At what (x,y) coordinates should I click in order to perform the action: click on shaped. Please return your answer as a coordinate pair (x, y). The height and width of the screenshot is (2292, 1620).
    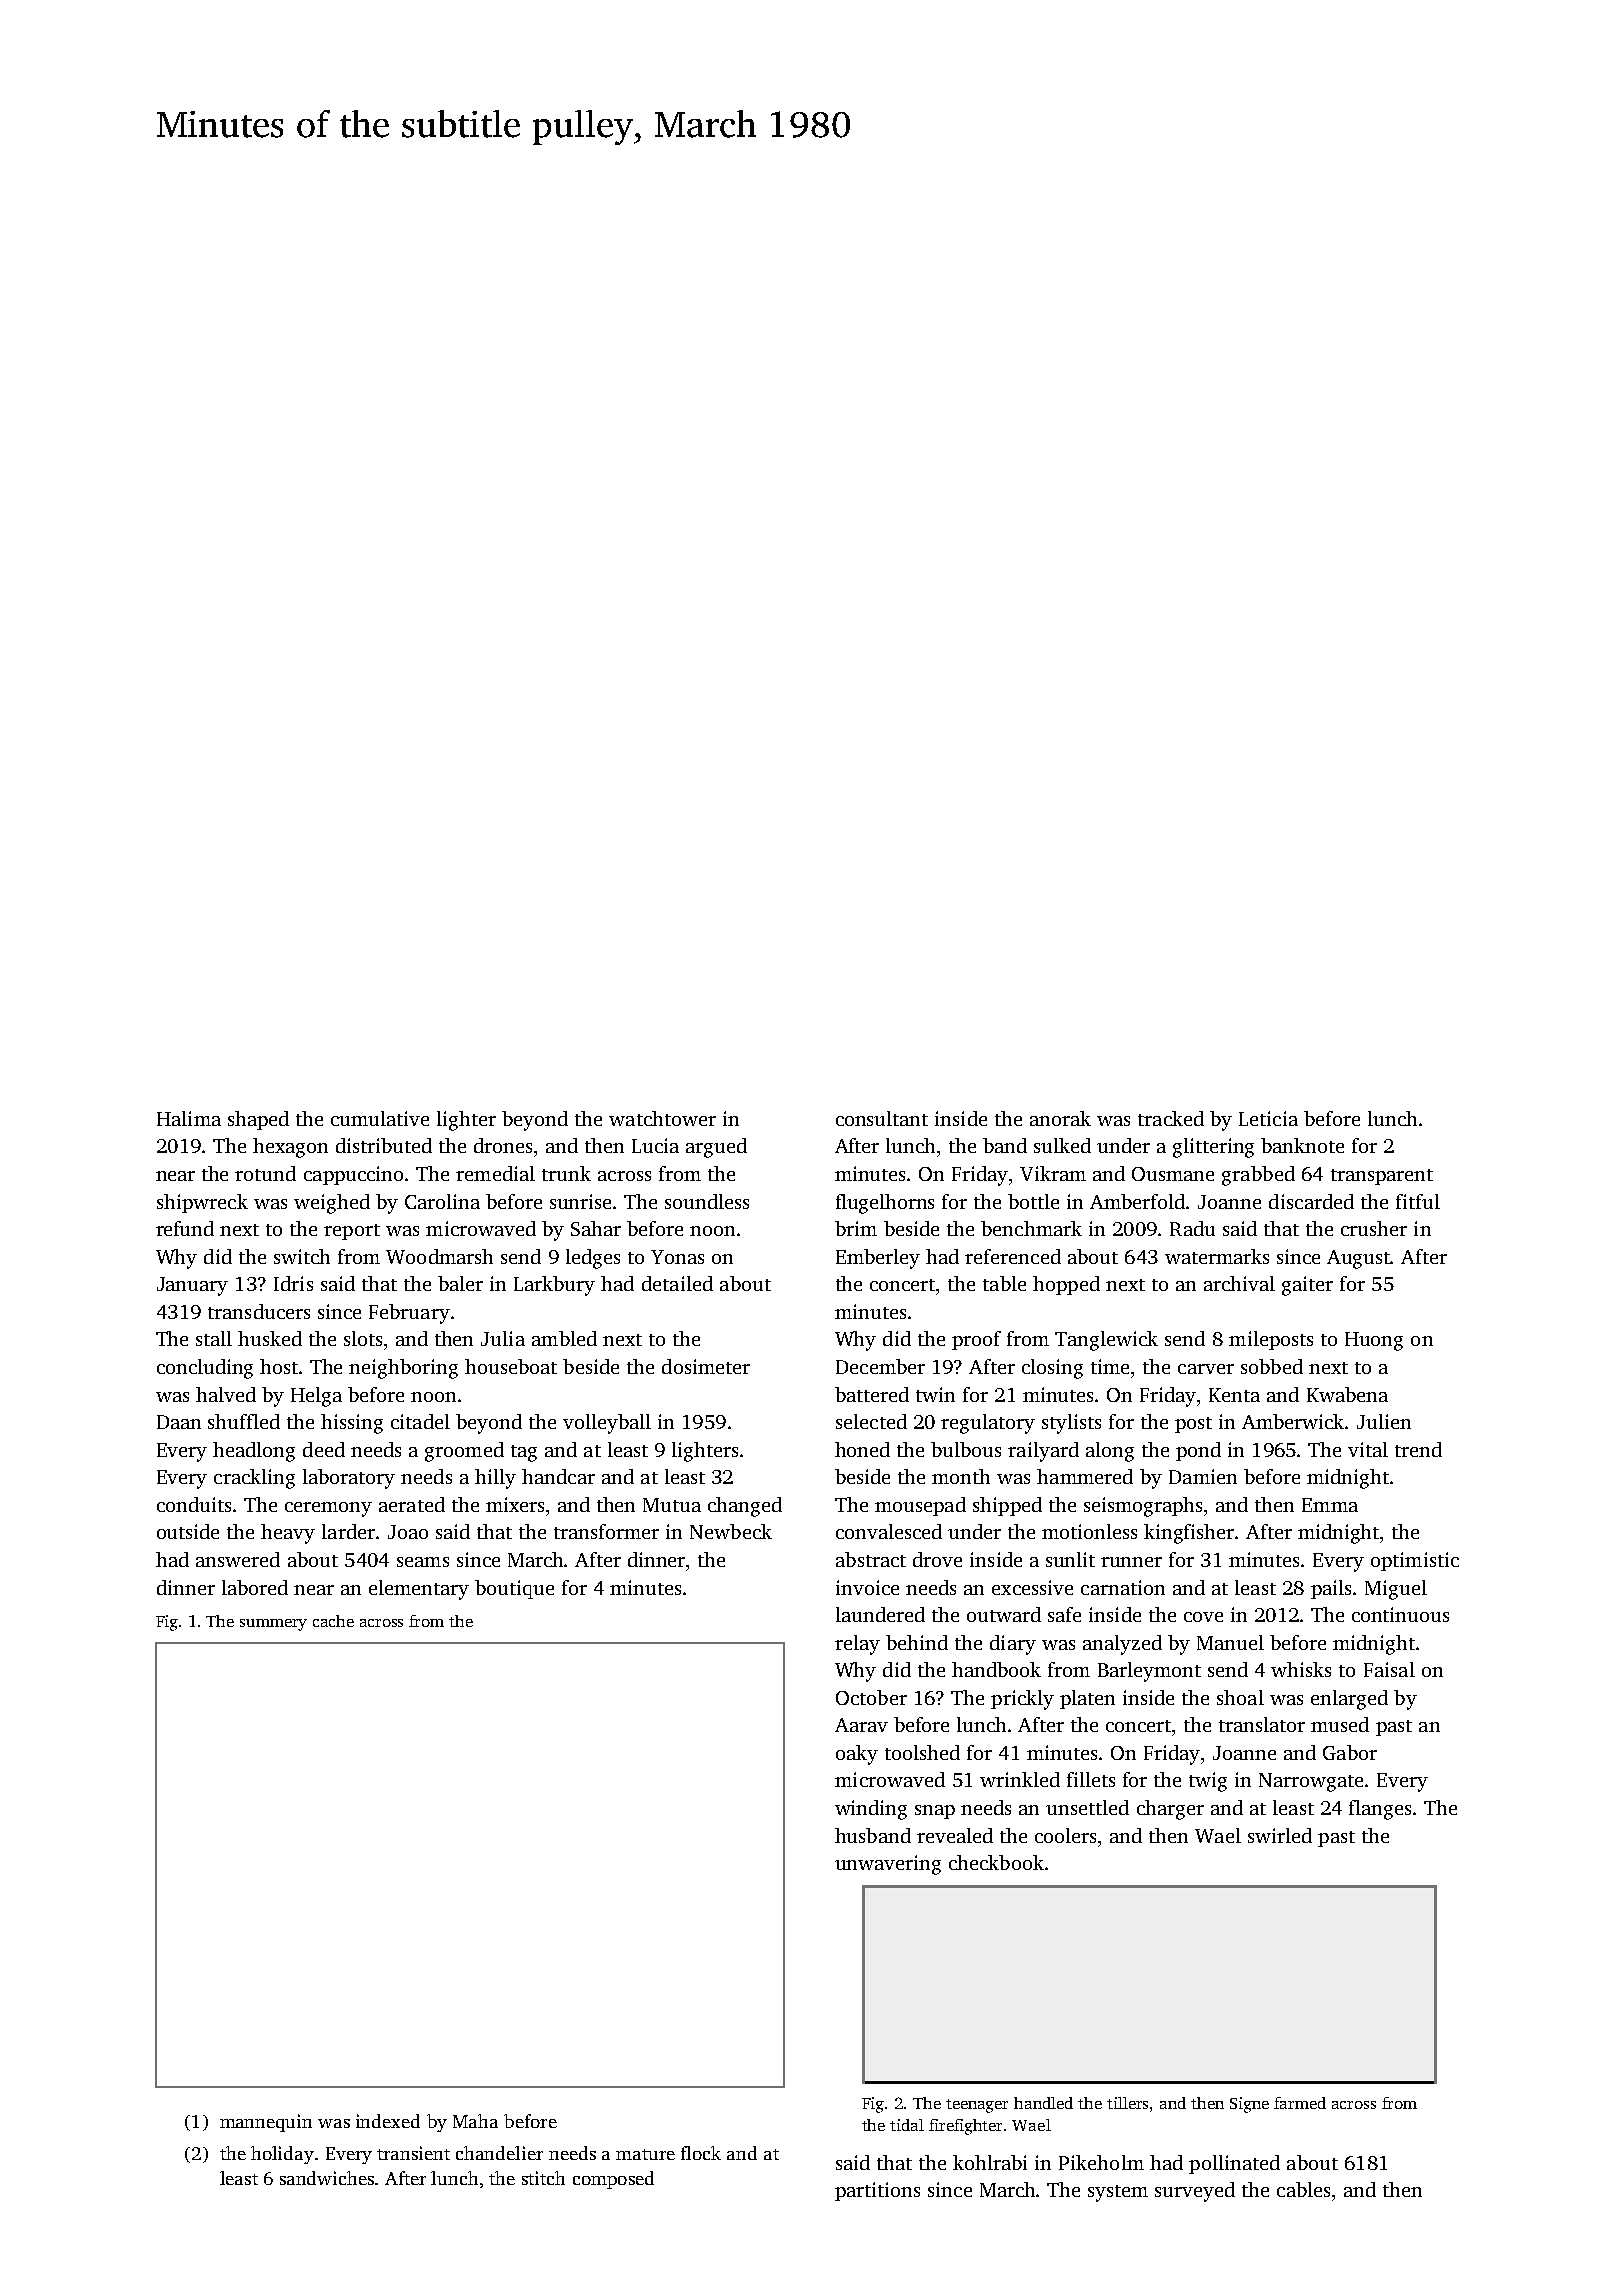
    Looking at the image, I should click on (258, 1120).
